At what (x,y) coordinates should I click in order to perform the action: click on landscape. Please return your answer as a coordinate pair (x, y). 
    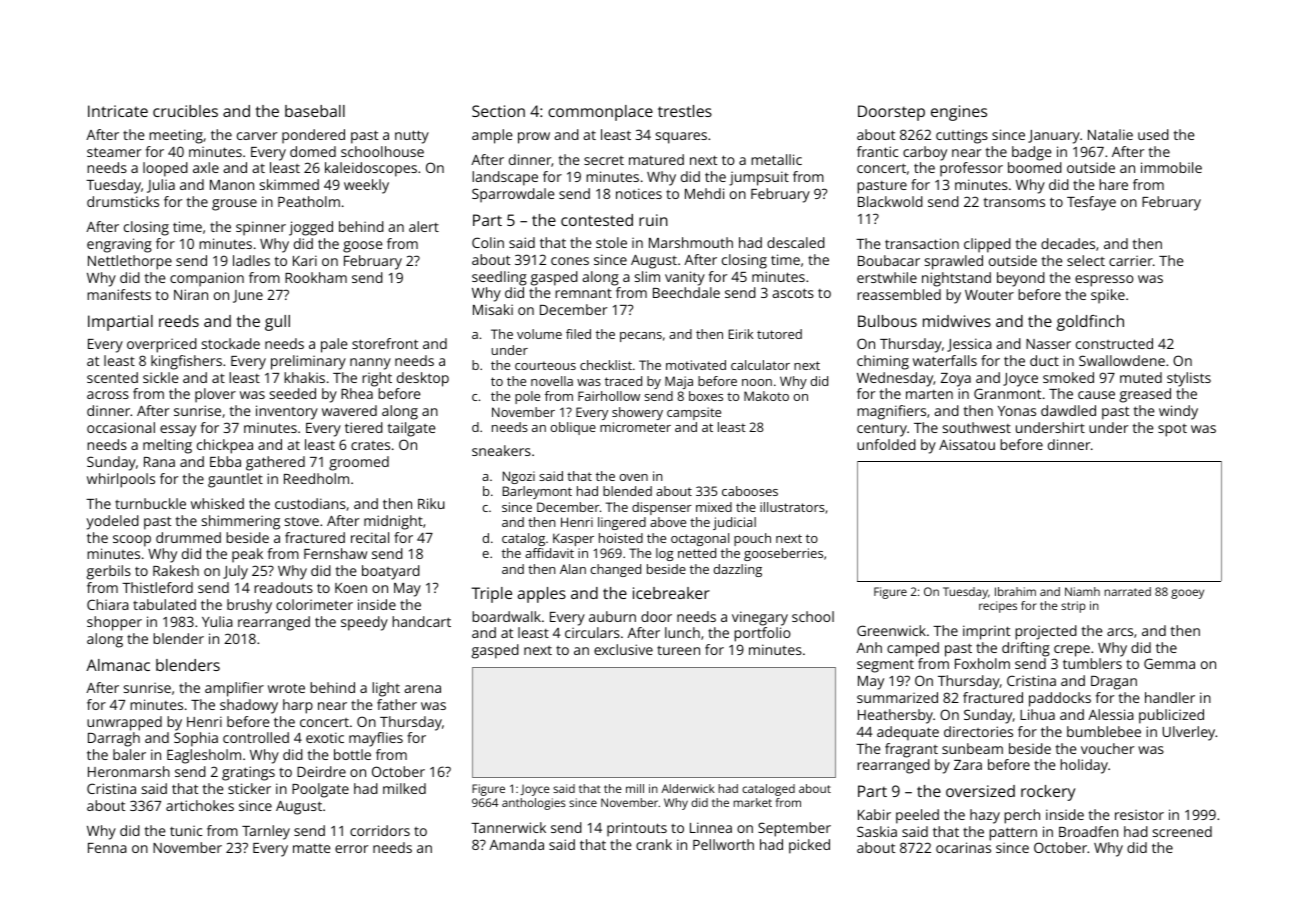
    Looking at the image, I should click on (505, 178).
